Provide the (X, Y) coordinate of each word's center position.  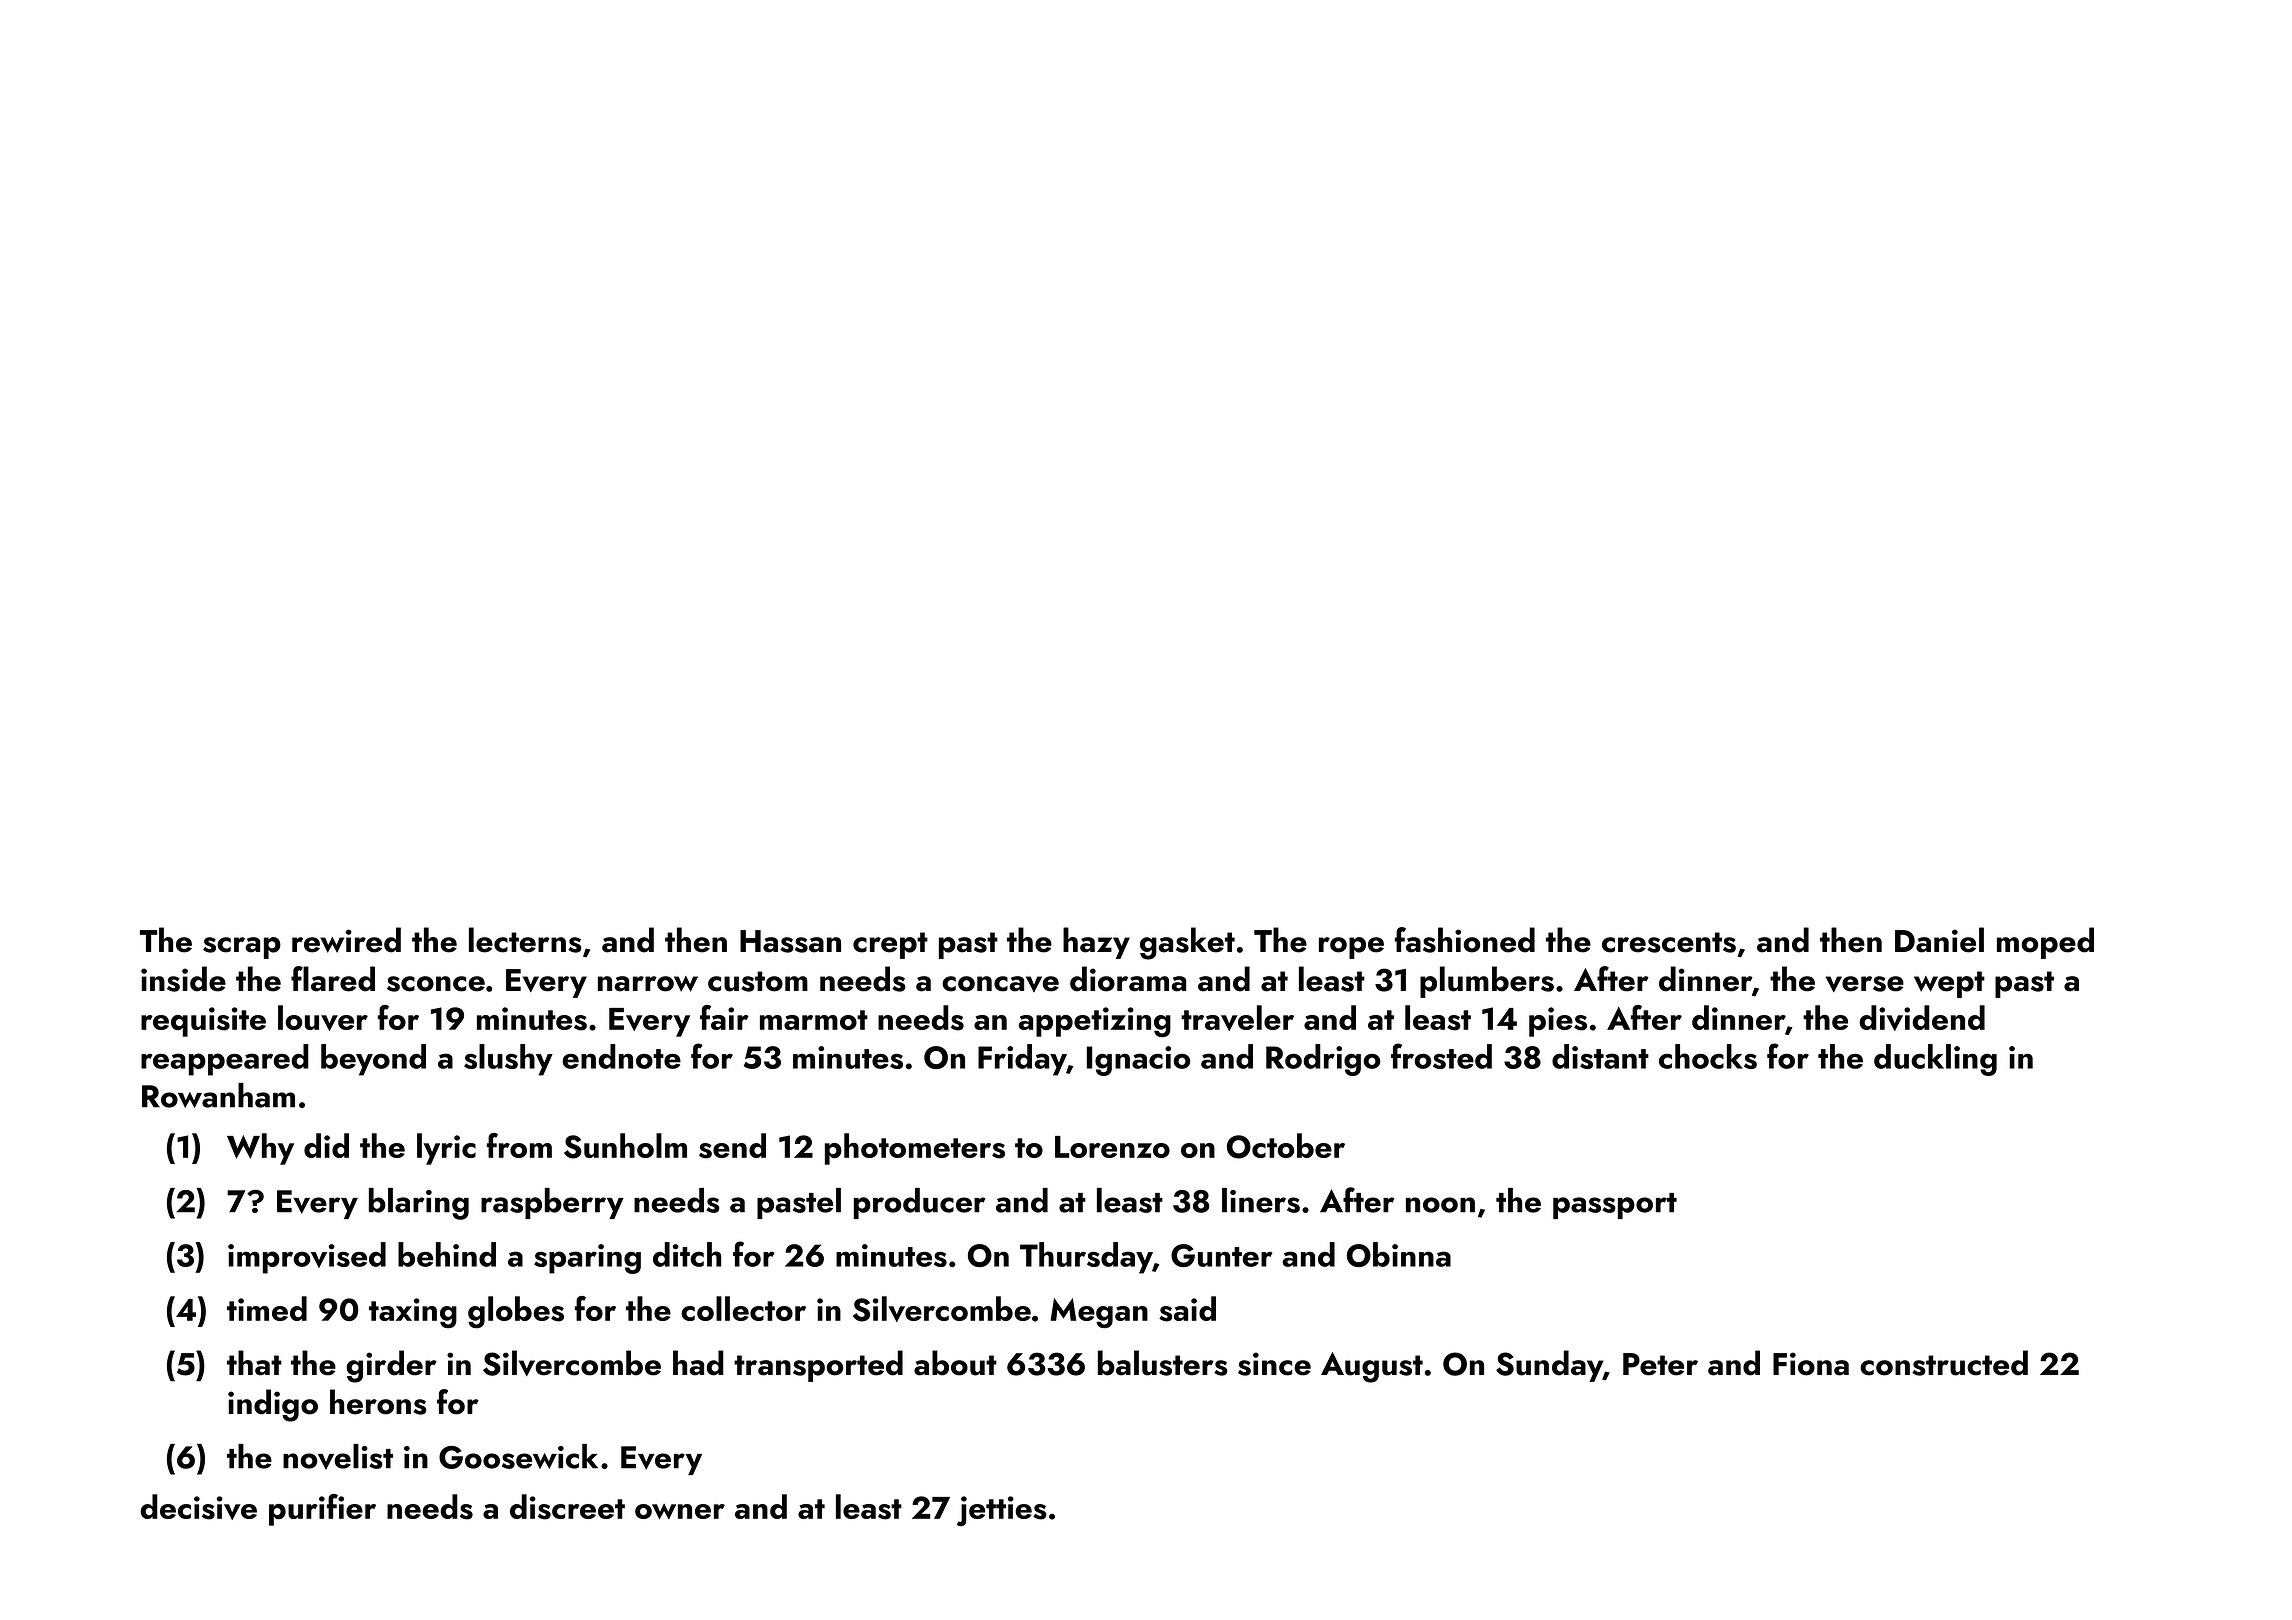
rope (1351, 948)
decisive (198, 1507)
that (254, 1363)
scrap (242, 948)
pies (1558, 1022)
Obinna (1399, 1254)
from (519, 1145)
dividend (1922, 1018)
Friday (1022, 1060)
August (1372, 1367)
